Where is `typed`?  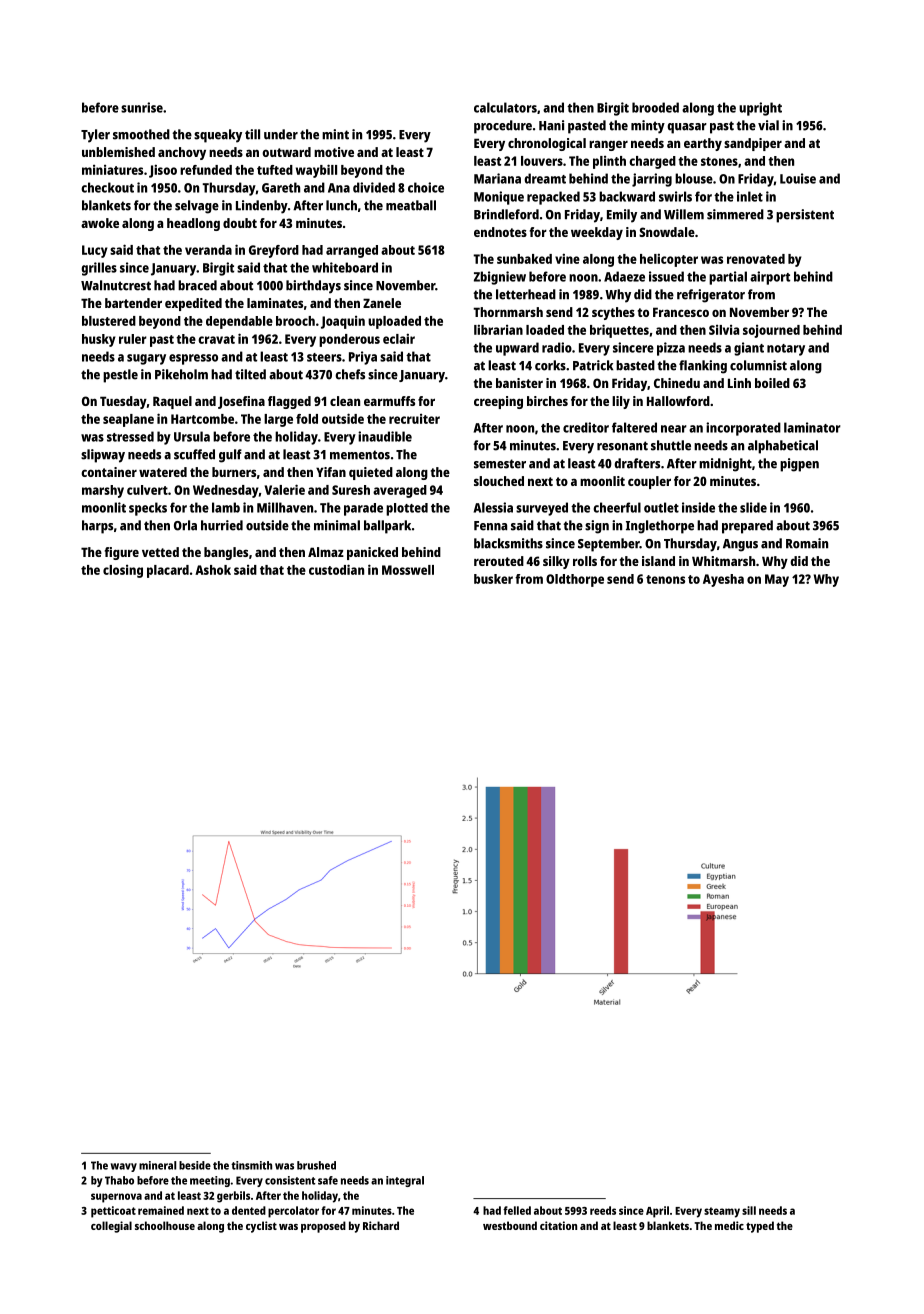 typed is located at coordinates (760, 1227).
